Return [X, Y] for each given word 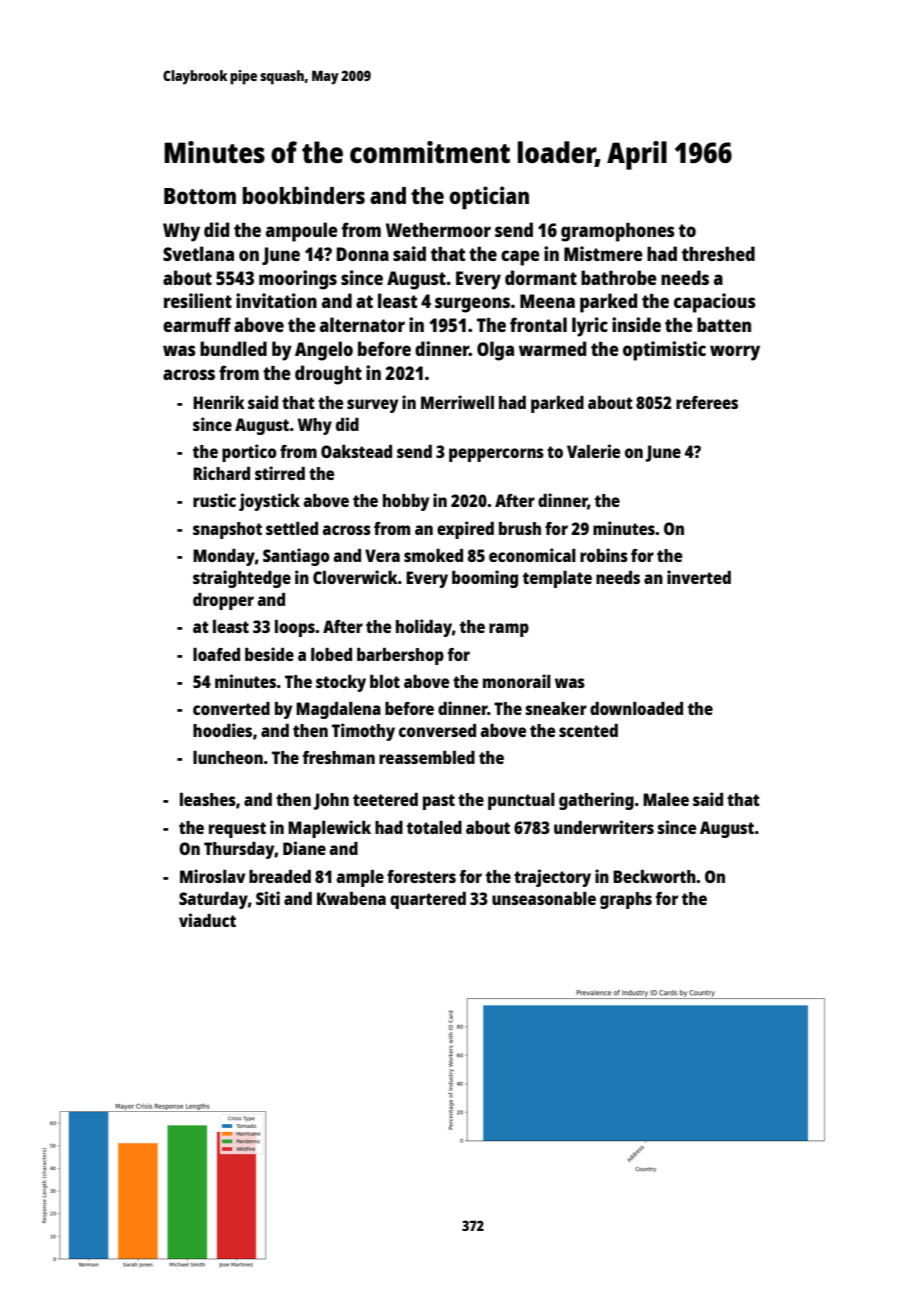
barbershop [400, 656]
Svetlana [198, 253]
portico [249, 453]
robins [604, 555]
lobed [331, 654]
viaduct [207, 920]
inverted [699, 577]
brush [520, 528]
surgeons [472, 305]
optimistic [664, 351]
